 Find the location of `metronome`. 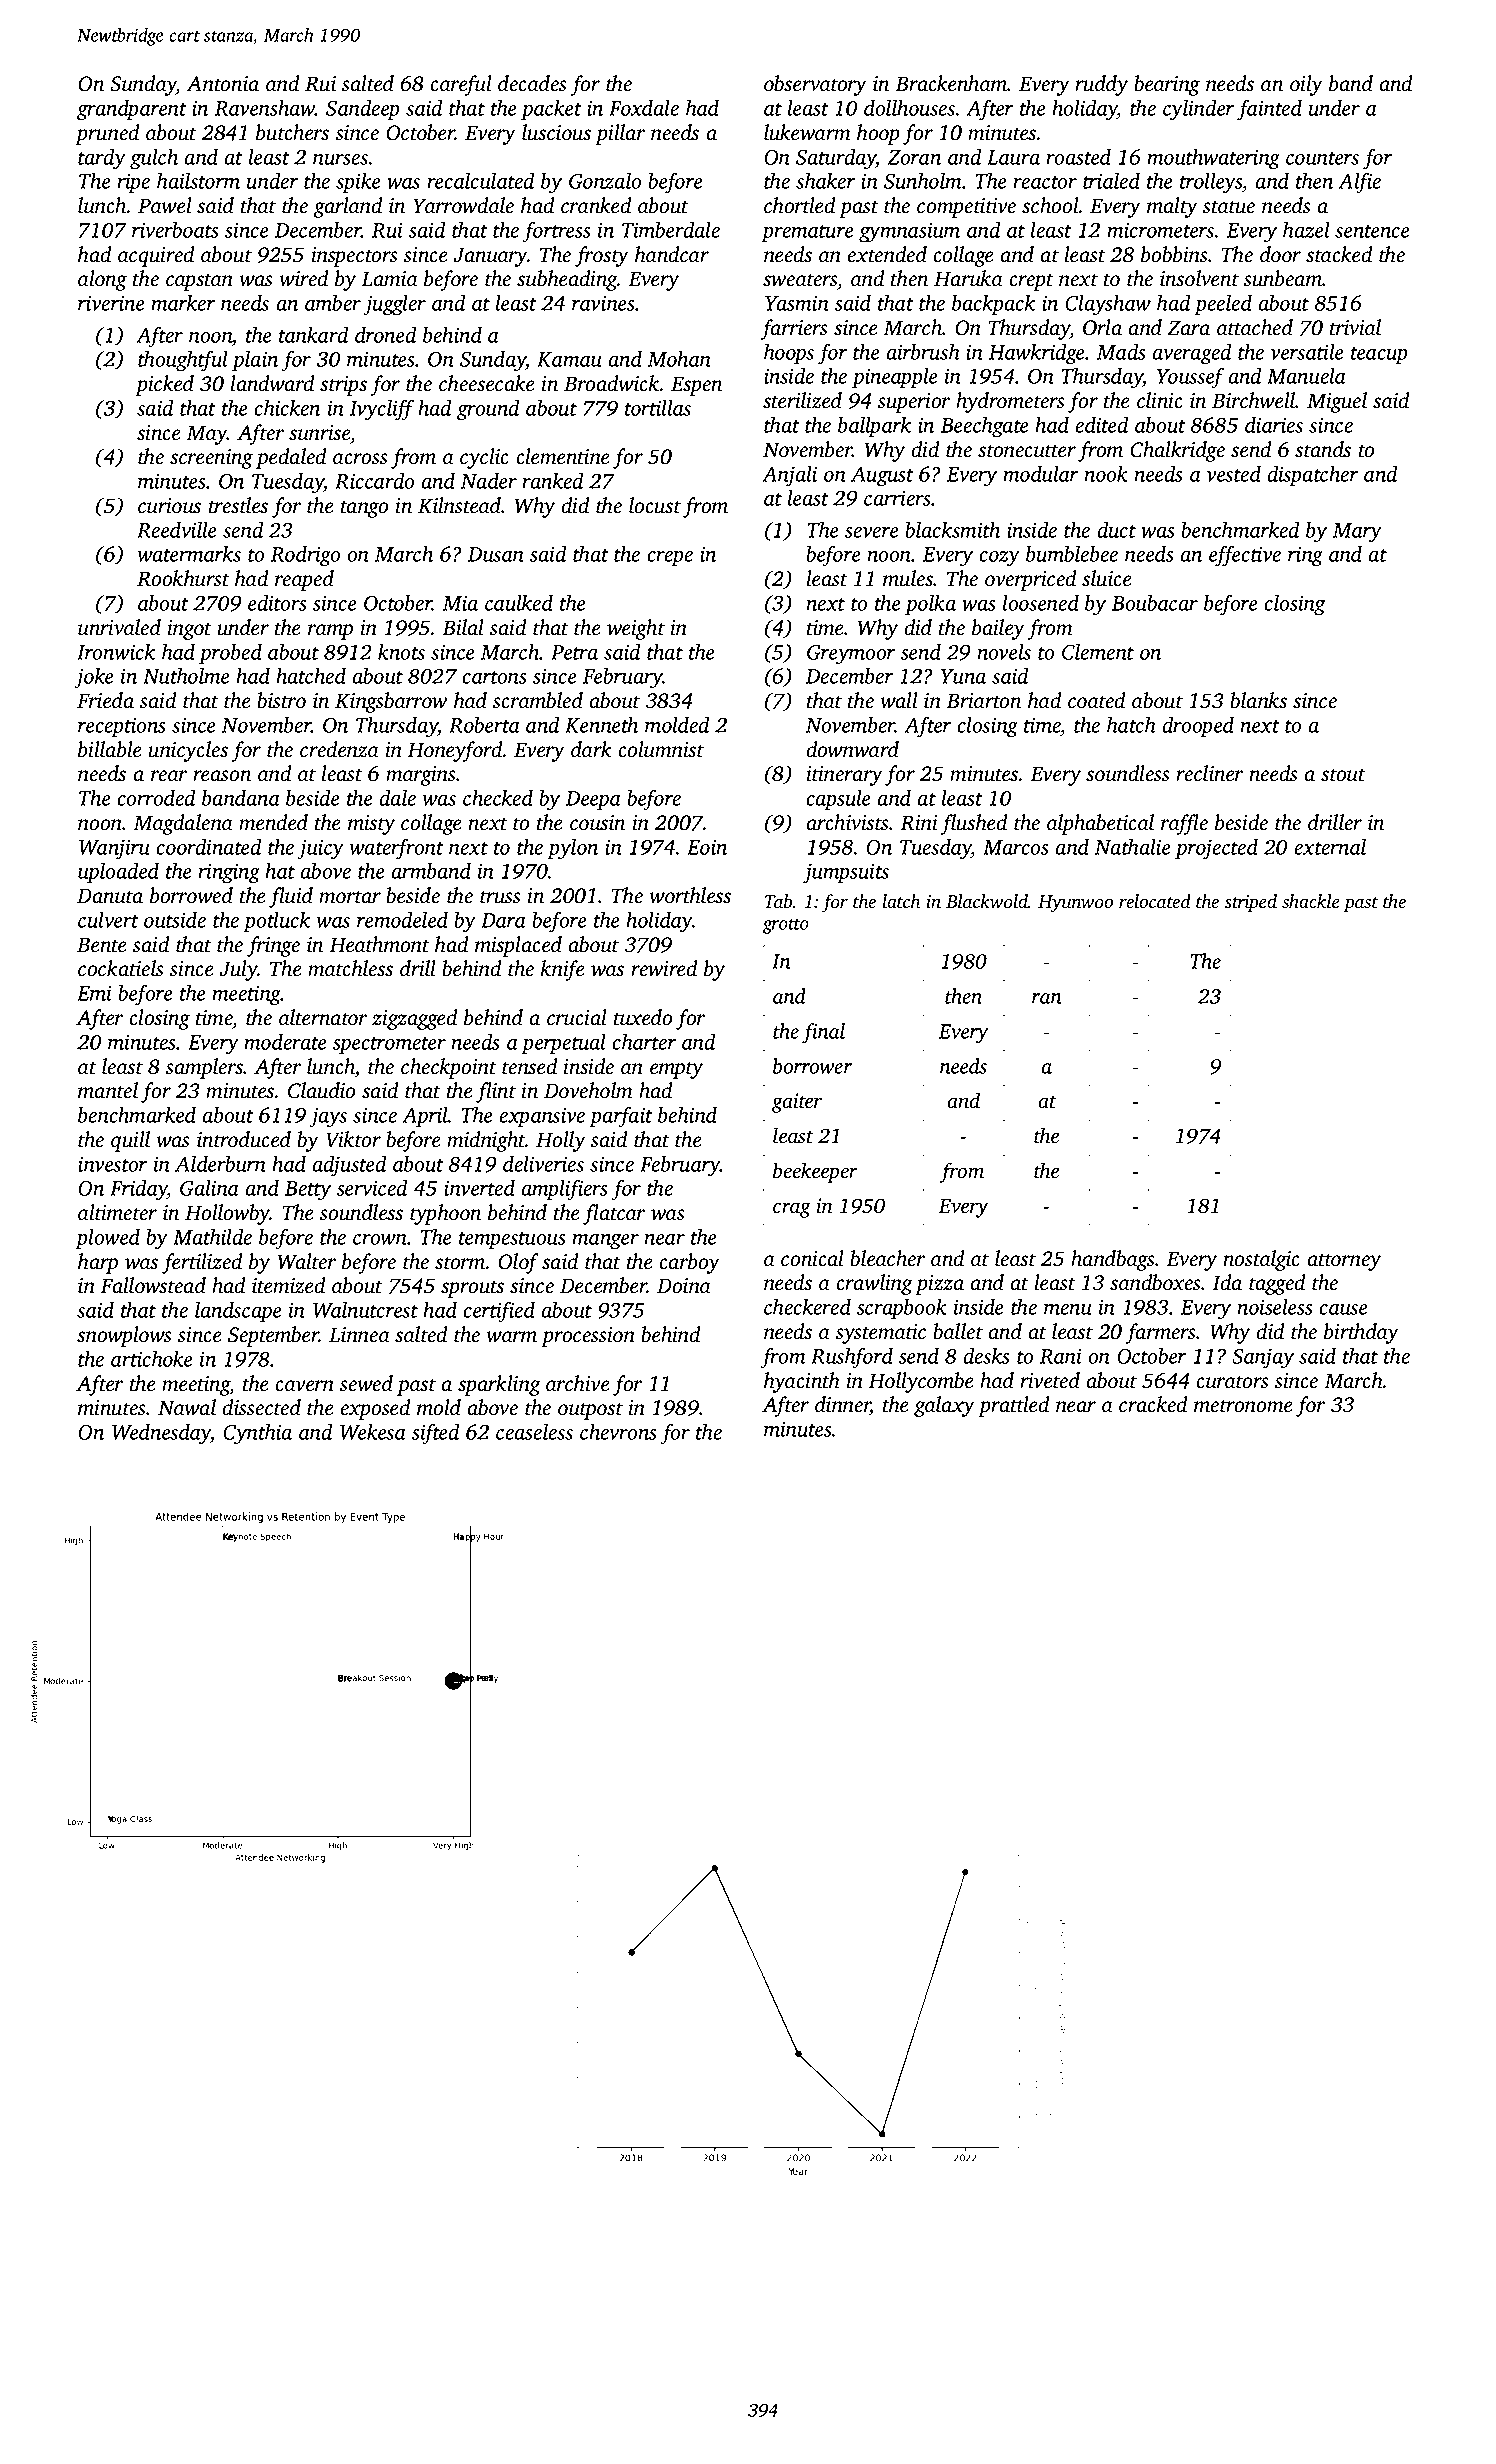

metronome is located at coordinates (1243, 1406).
